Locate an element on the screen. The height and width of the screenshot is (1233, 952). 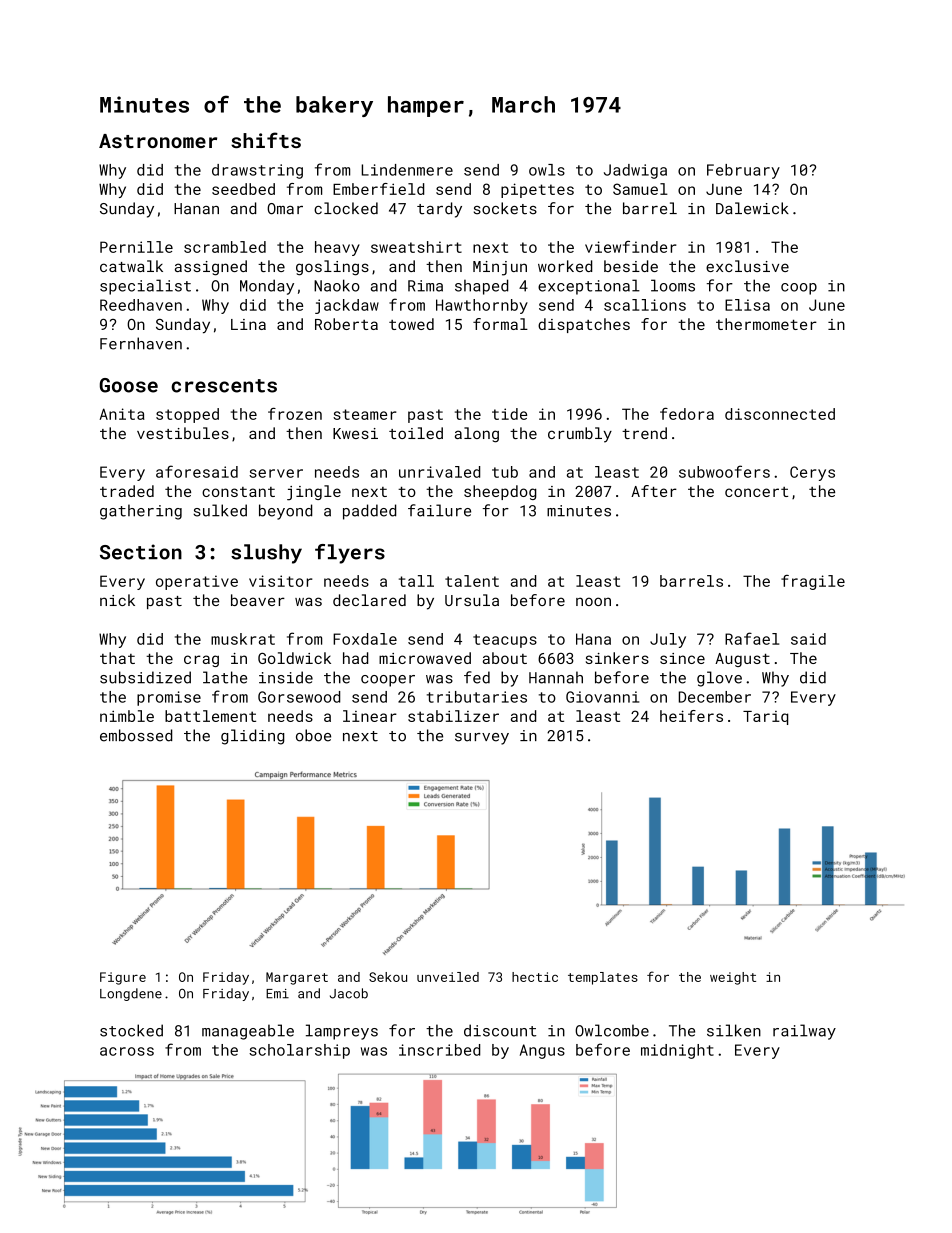
Rima is located at coordinates (425, 286).
